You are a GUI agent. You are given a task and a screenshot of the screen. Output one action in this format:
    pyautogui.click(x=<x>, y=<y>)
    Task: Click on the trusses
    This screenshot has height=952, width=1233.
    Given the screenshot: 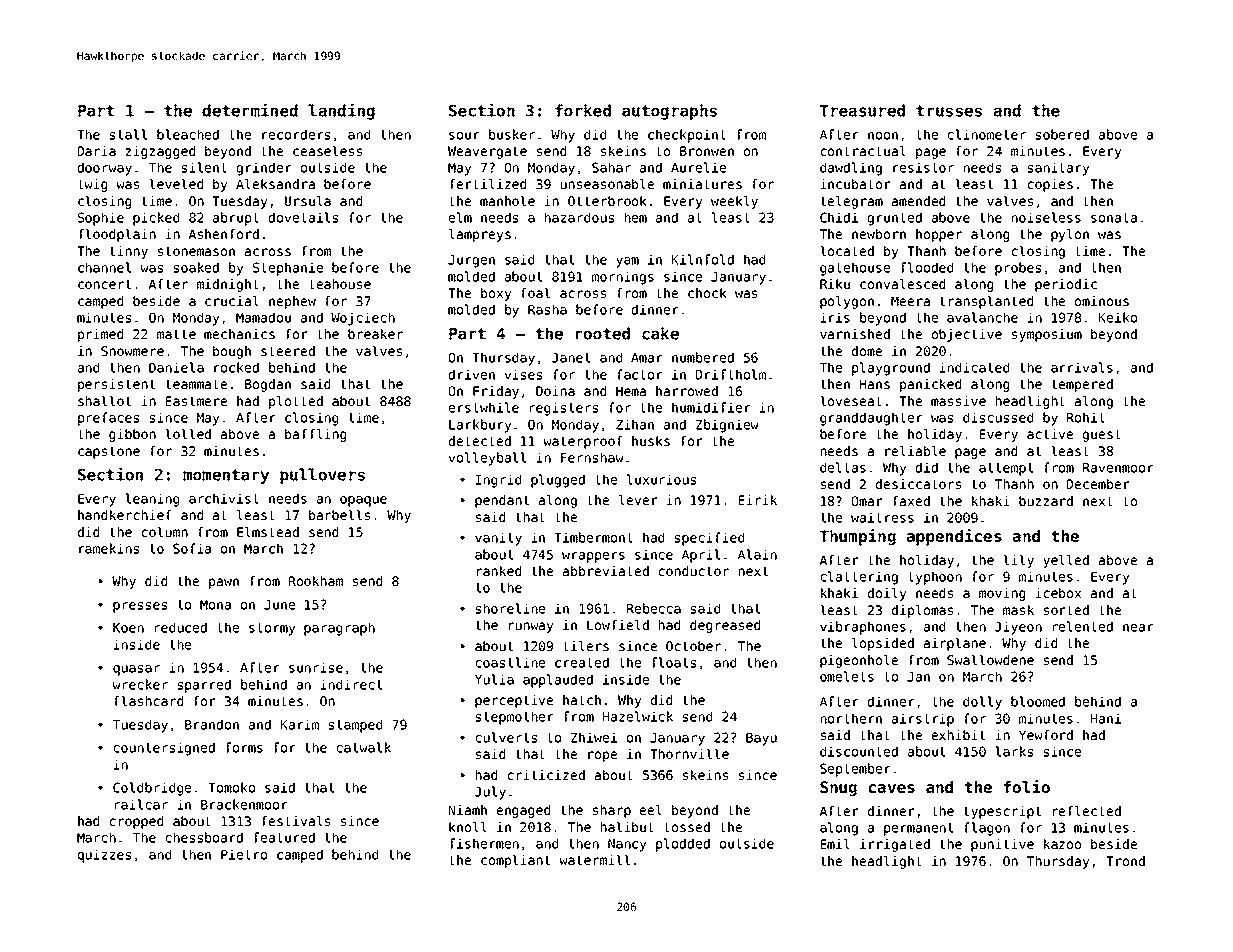 What is the action you would take?
    pyautogui.click(x=949, y=111)
